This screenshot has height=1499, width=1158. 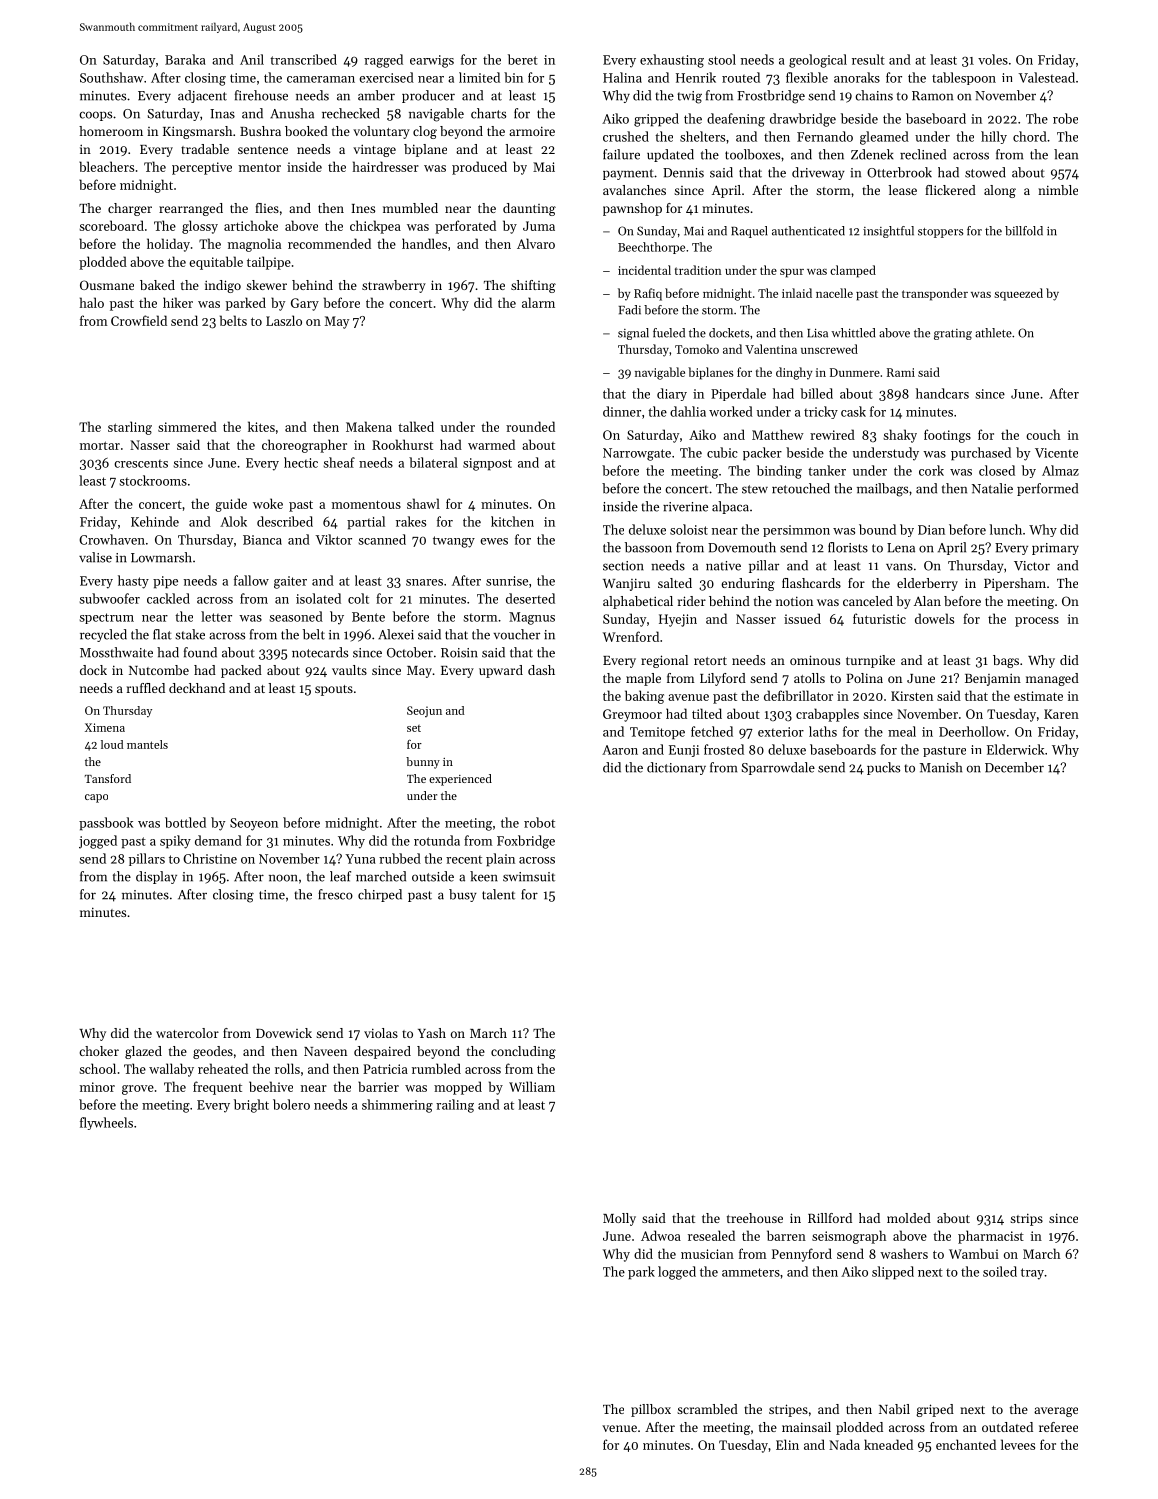 I want to click on tablespoon, so click(x=964, y=78).
